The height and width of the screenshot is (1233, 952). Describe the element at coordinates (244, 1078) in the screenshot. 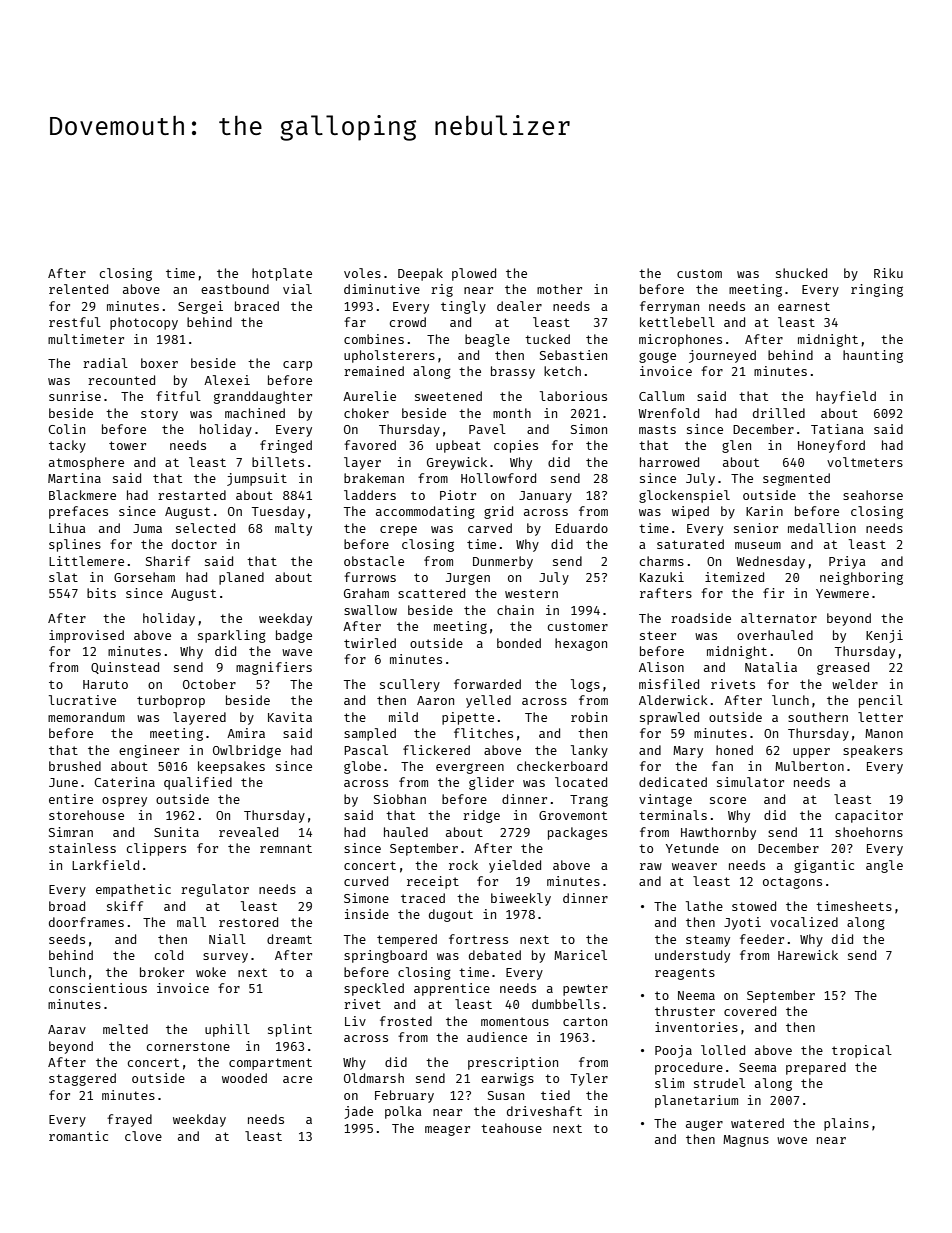

I see `wooded` at that location.
